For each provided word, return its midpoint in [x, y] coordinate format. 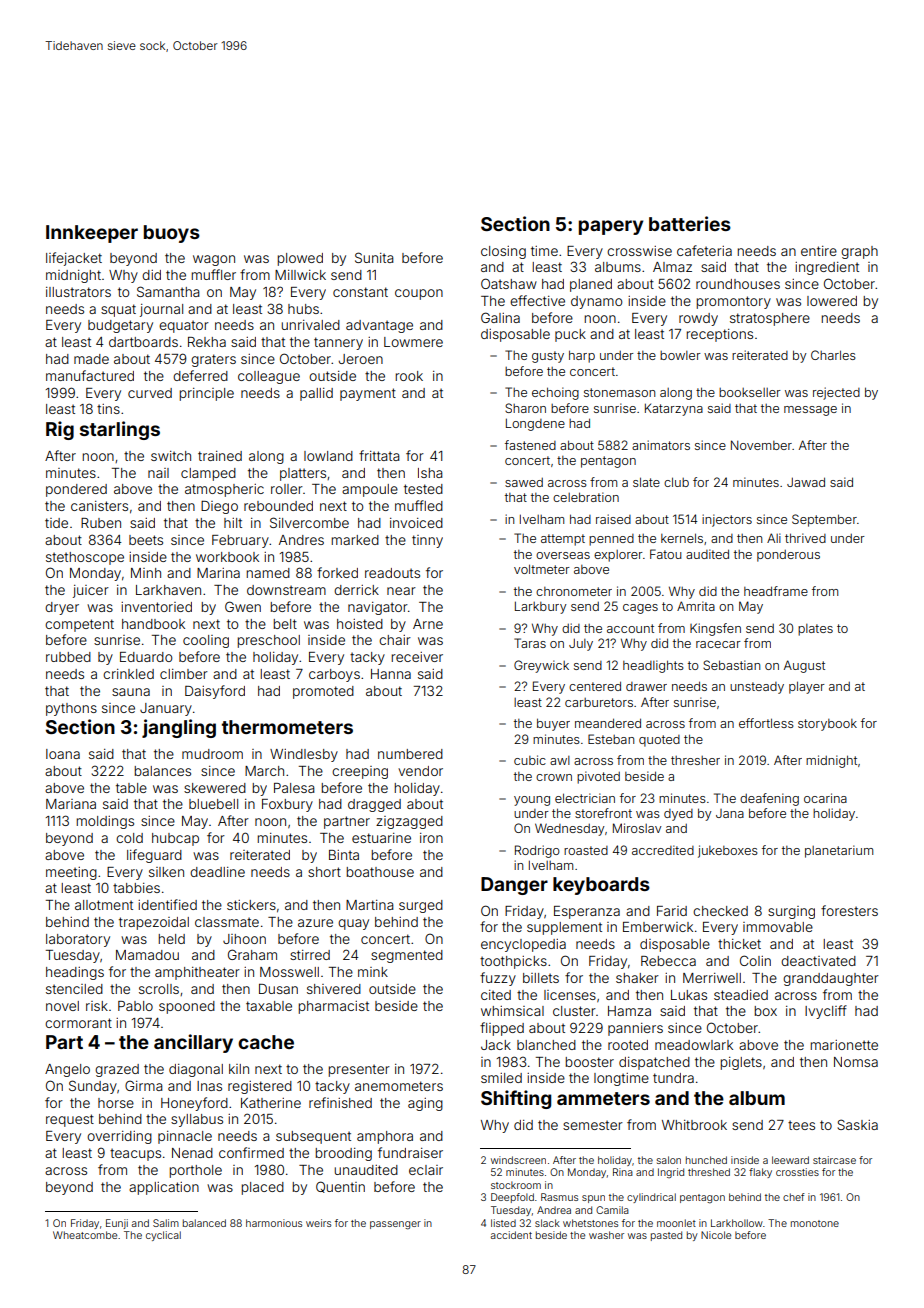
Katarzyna [674, 409]
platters [303, 474]
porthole [195, 1171]
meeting [71, 873]
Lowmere [413, 342]
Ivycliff [826, 1012]
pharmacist [333, 1007]
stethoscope [85, 558]
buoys [172, 234]
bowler [680, 355]
